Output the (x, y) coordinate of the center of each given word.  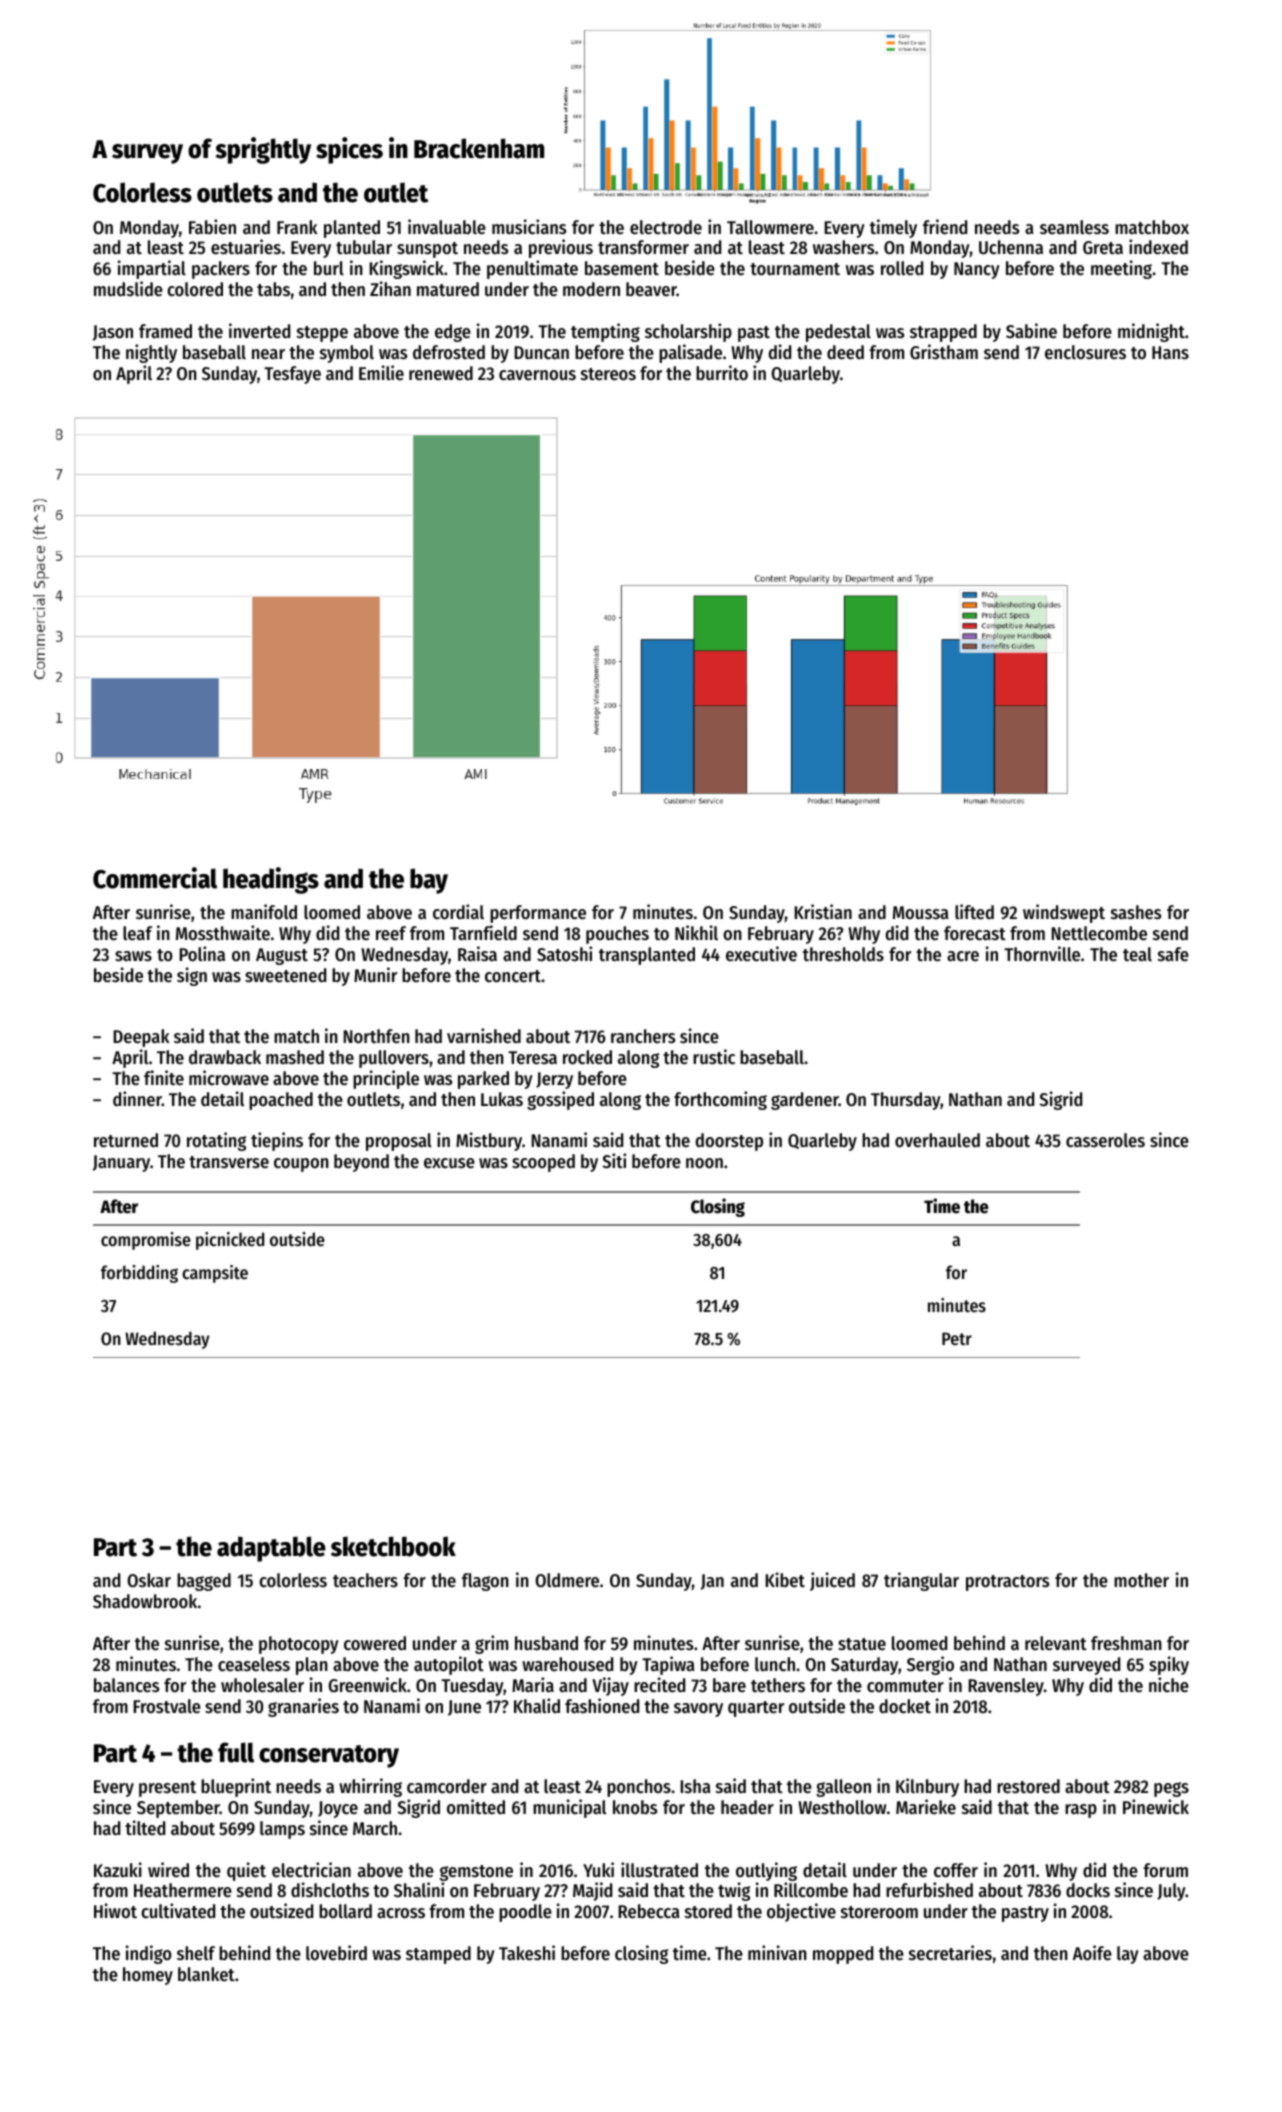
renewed (441, 373)
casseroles (1105, 1140)
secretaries (950, 1952)
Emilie (381, 372)
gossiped (560, 1100)
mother (1141, 1580)
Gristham (944, 351)
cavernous (537, 375)
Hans (1170, 352)
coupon (301, 1165)
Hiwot (115, 1910)
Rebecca (648, 1911)
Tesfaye (292, 375)
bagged (204, 1582)
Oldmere (567, 1580)
